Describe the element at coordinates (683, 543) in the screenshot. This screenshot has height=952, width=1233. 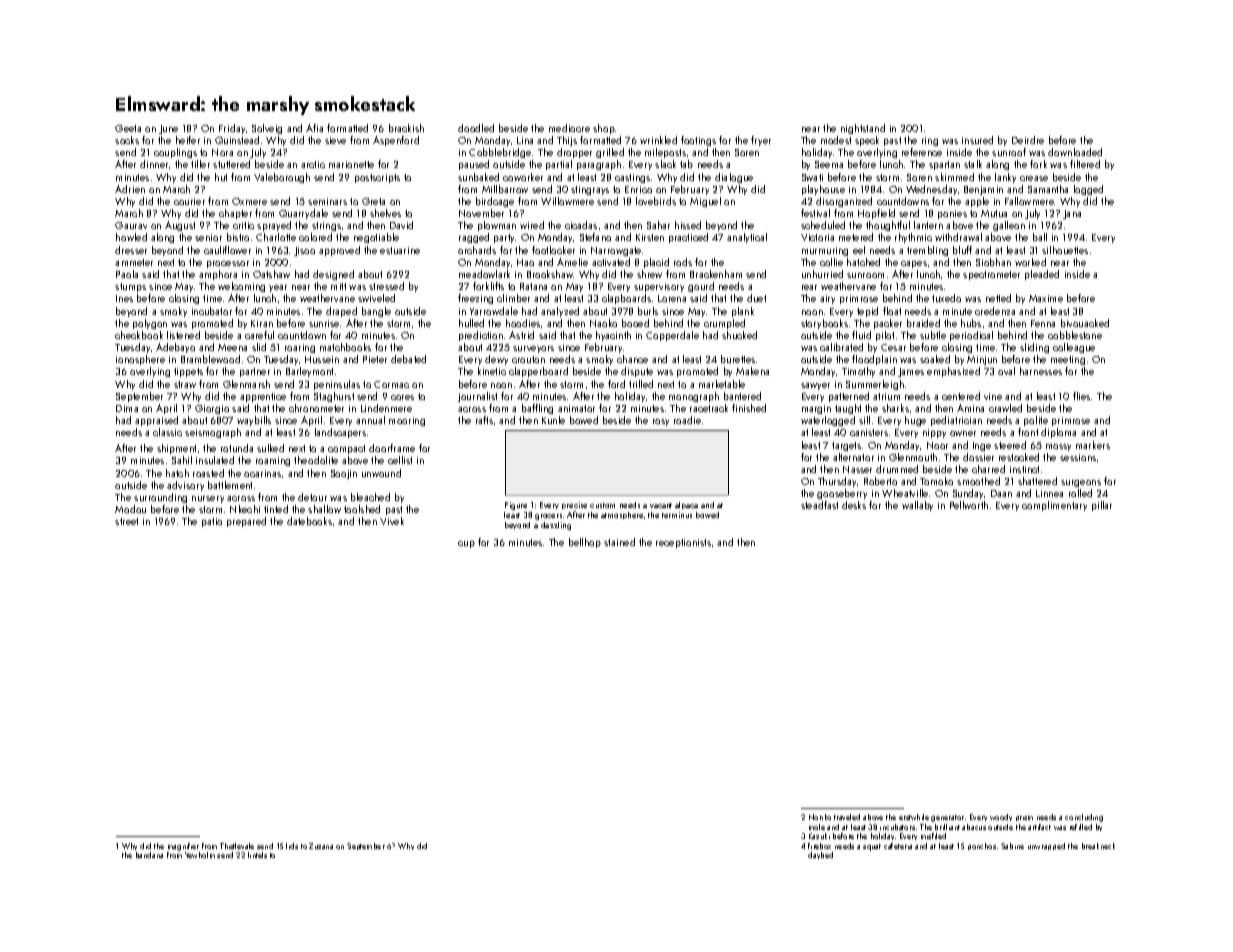
I see `receptionists` at that location.
